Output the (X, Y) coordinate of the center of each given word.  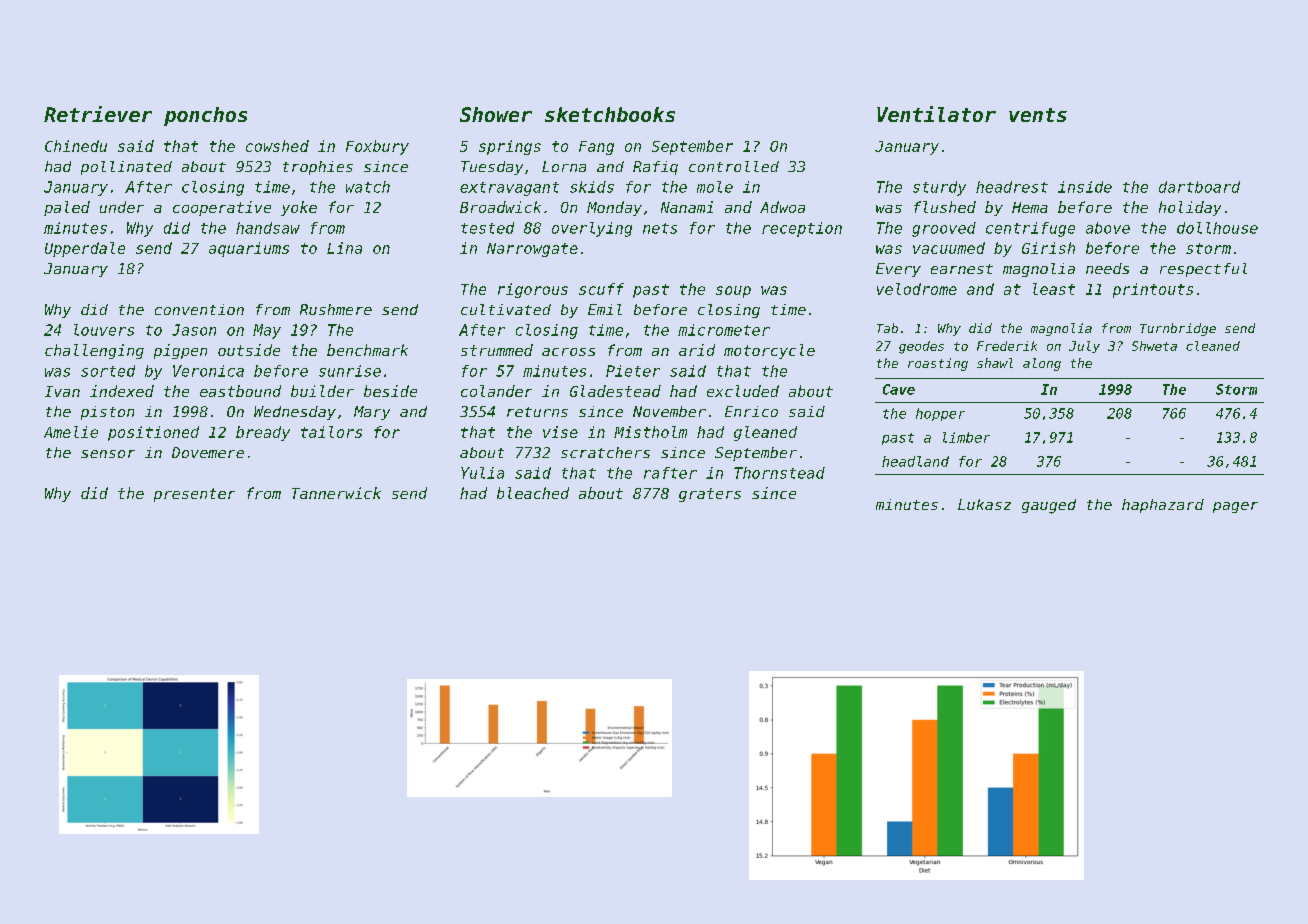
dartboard (1199, 187)
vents (1038, 115)
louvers (104, 330)
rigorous (533, 290)
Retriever (98, 114)
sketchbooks (610, 114)
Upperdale (85, 249)
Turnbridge (1178, 329)
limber (966, 437)
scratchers (605, 452)
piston (107, 413)
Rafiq (655, 168)
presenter (194, 495)
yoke (299, 208)
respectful (1203, 270)
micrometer (724, 330)
